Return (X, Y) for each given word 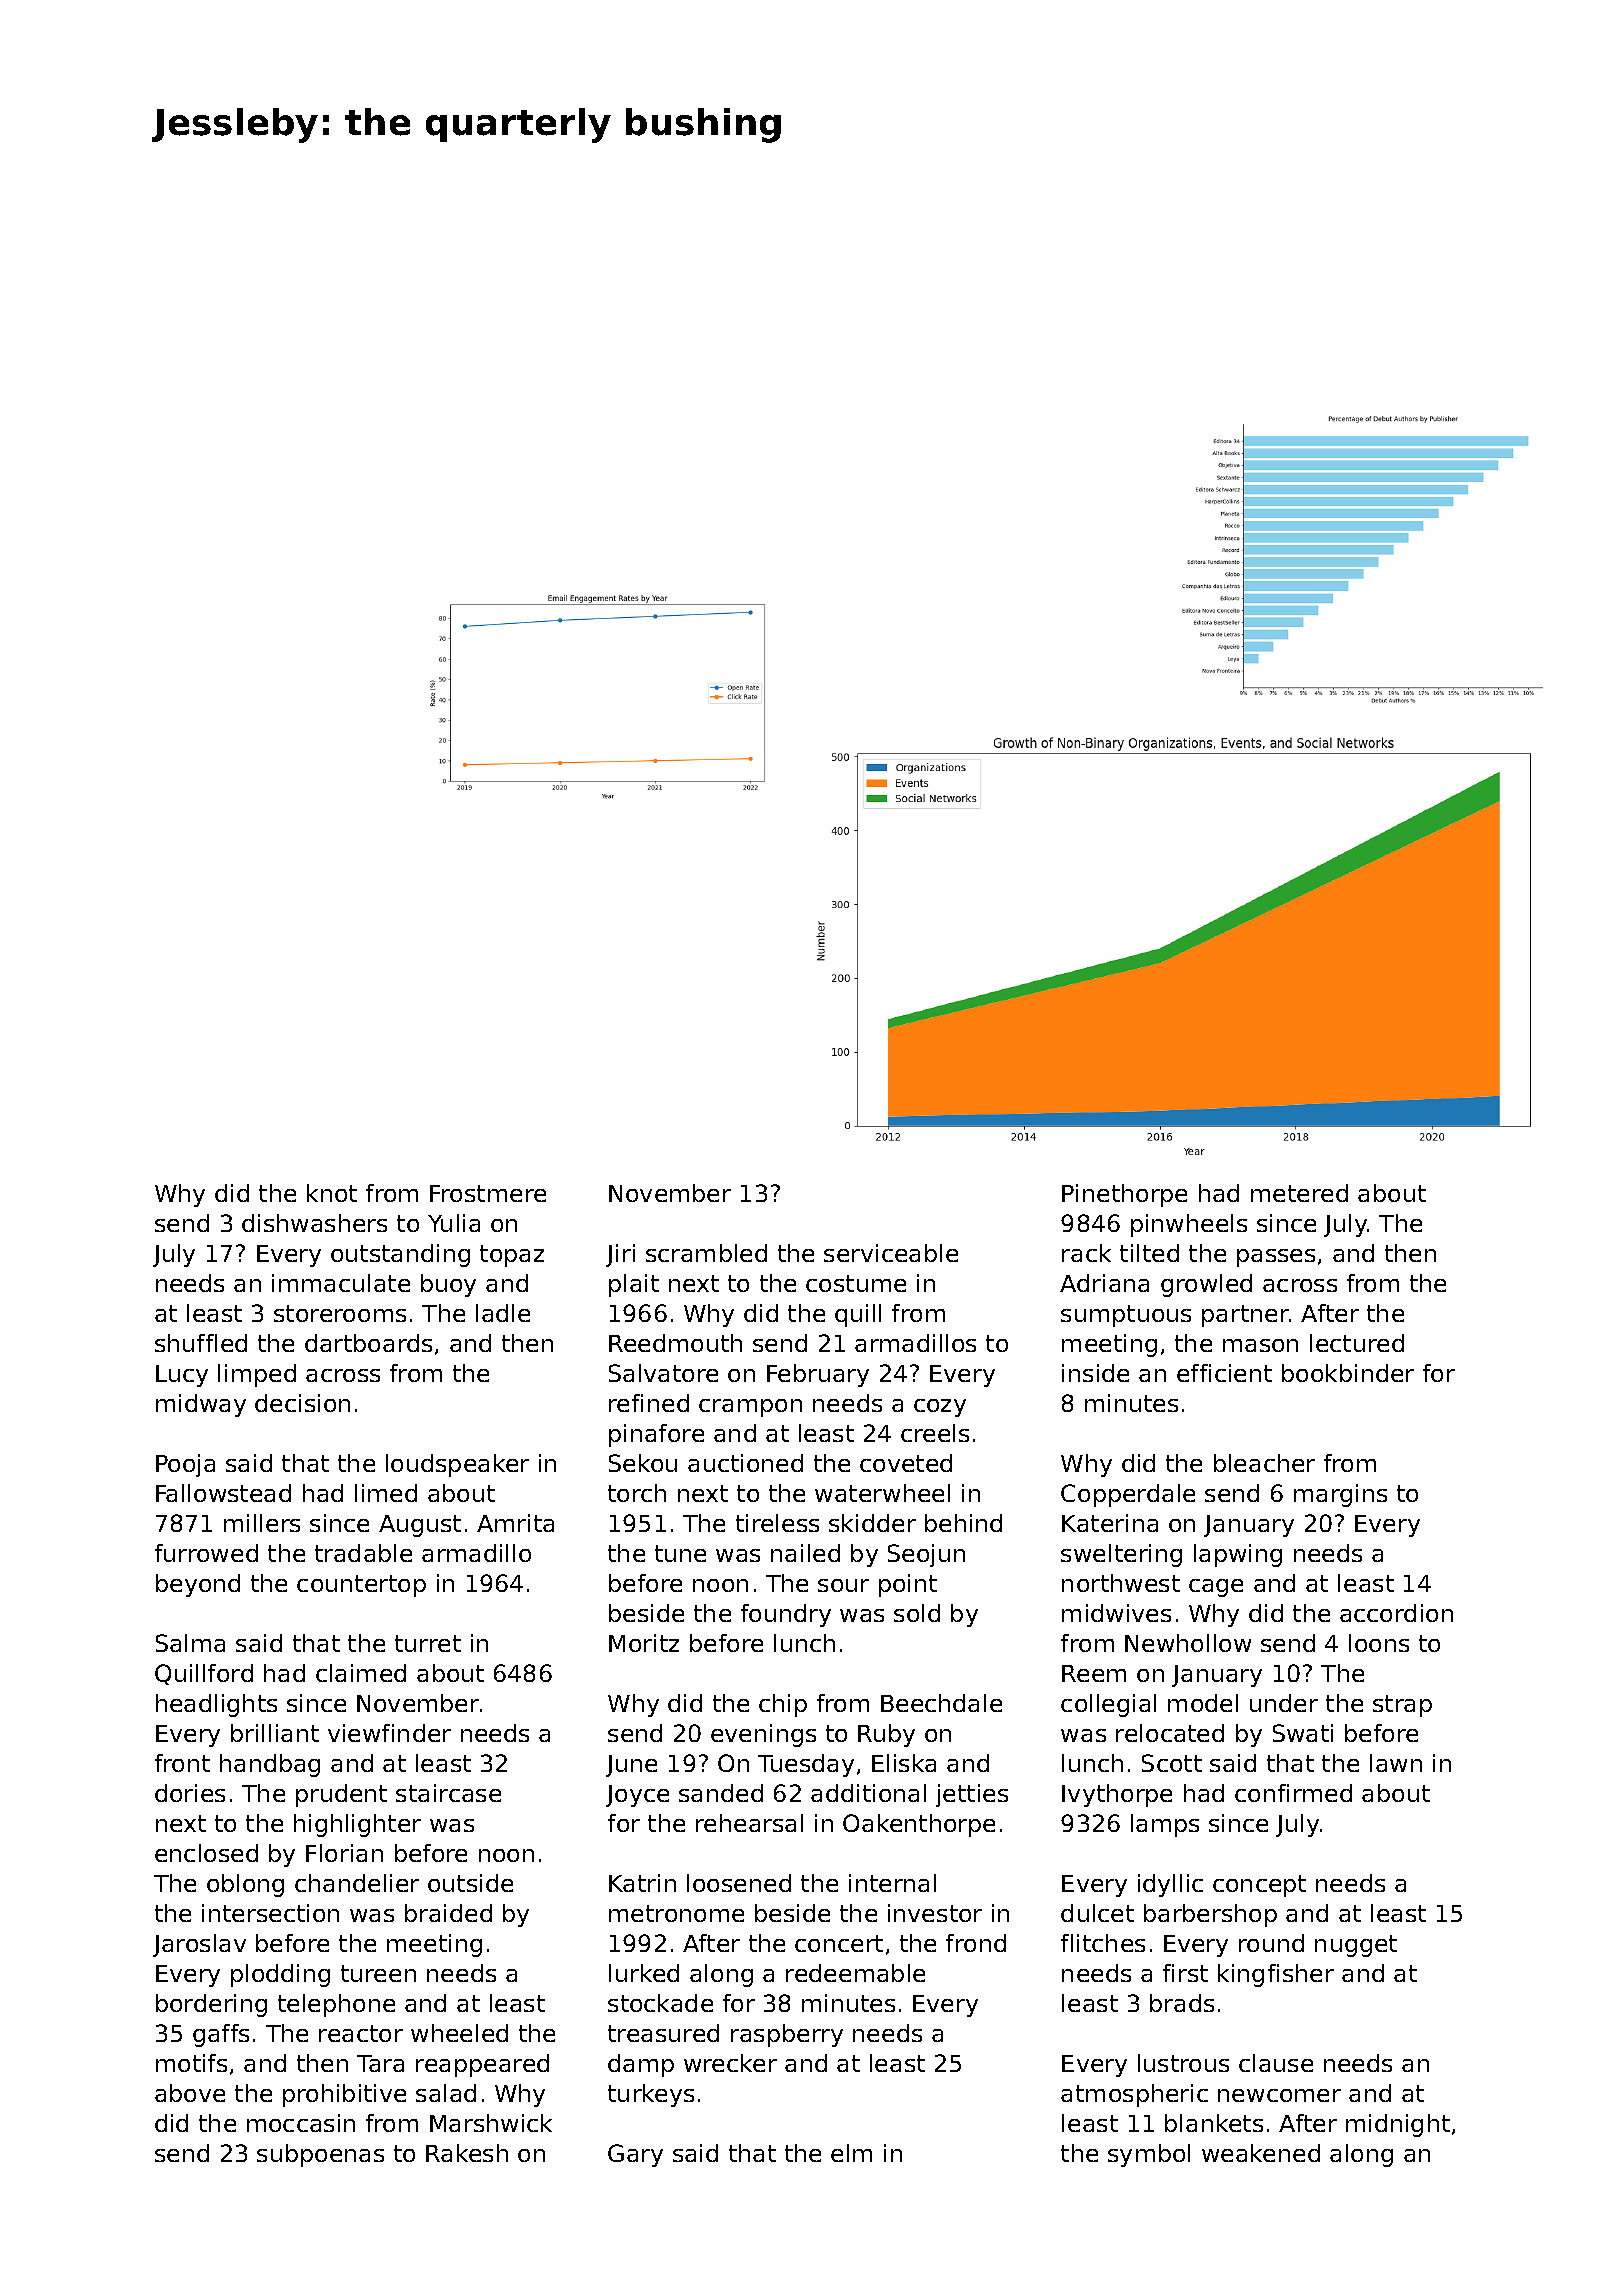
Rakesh (467, 2153)
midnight (1398, 2125)
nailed (805, 1553)
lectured (1357, 1343)
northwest (1121, 1583)
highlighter (357, 1825)
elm (851, 2153)
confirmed (1293, 1793)
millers (262, 1523)
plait (634, 1285)
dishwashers (314, 1223)
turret (428, 1643)
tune (680, 1553)
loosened (739, 1883)
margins (1340, 1495)
